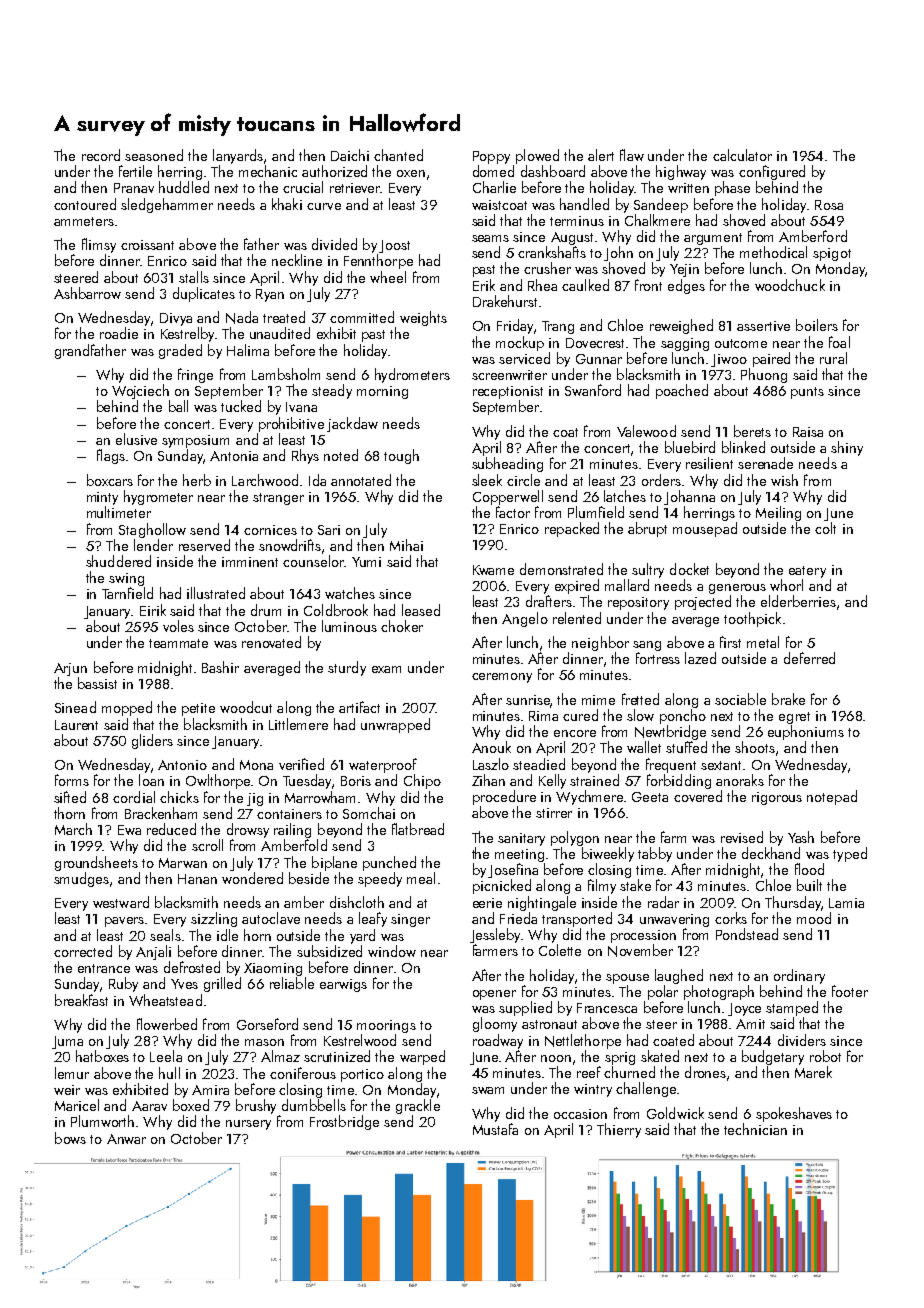 This screenshot has width=924, height=1308. Describe the element at coordinates (362, 1075) in the screenshot. I see `portico` at that location.
